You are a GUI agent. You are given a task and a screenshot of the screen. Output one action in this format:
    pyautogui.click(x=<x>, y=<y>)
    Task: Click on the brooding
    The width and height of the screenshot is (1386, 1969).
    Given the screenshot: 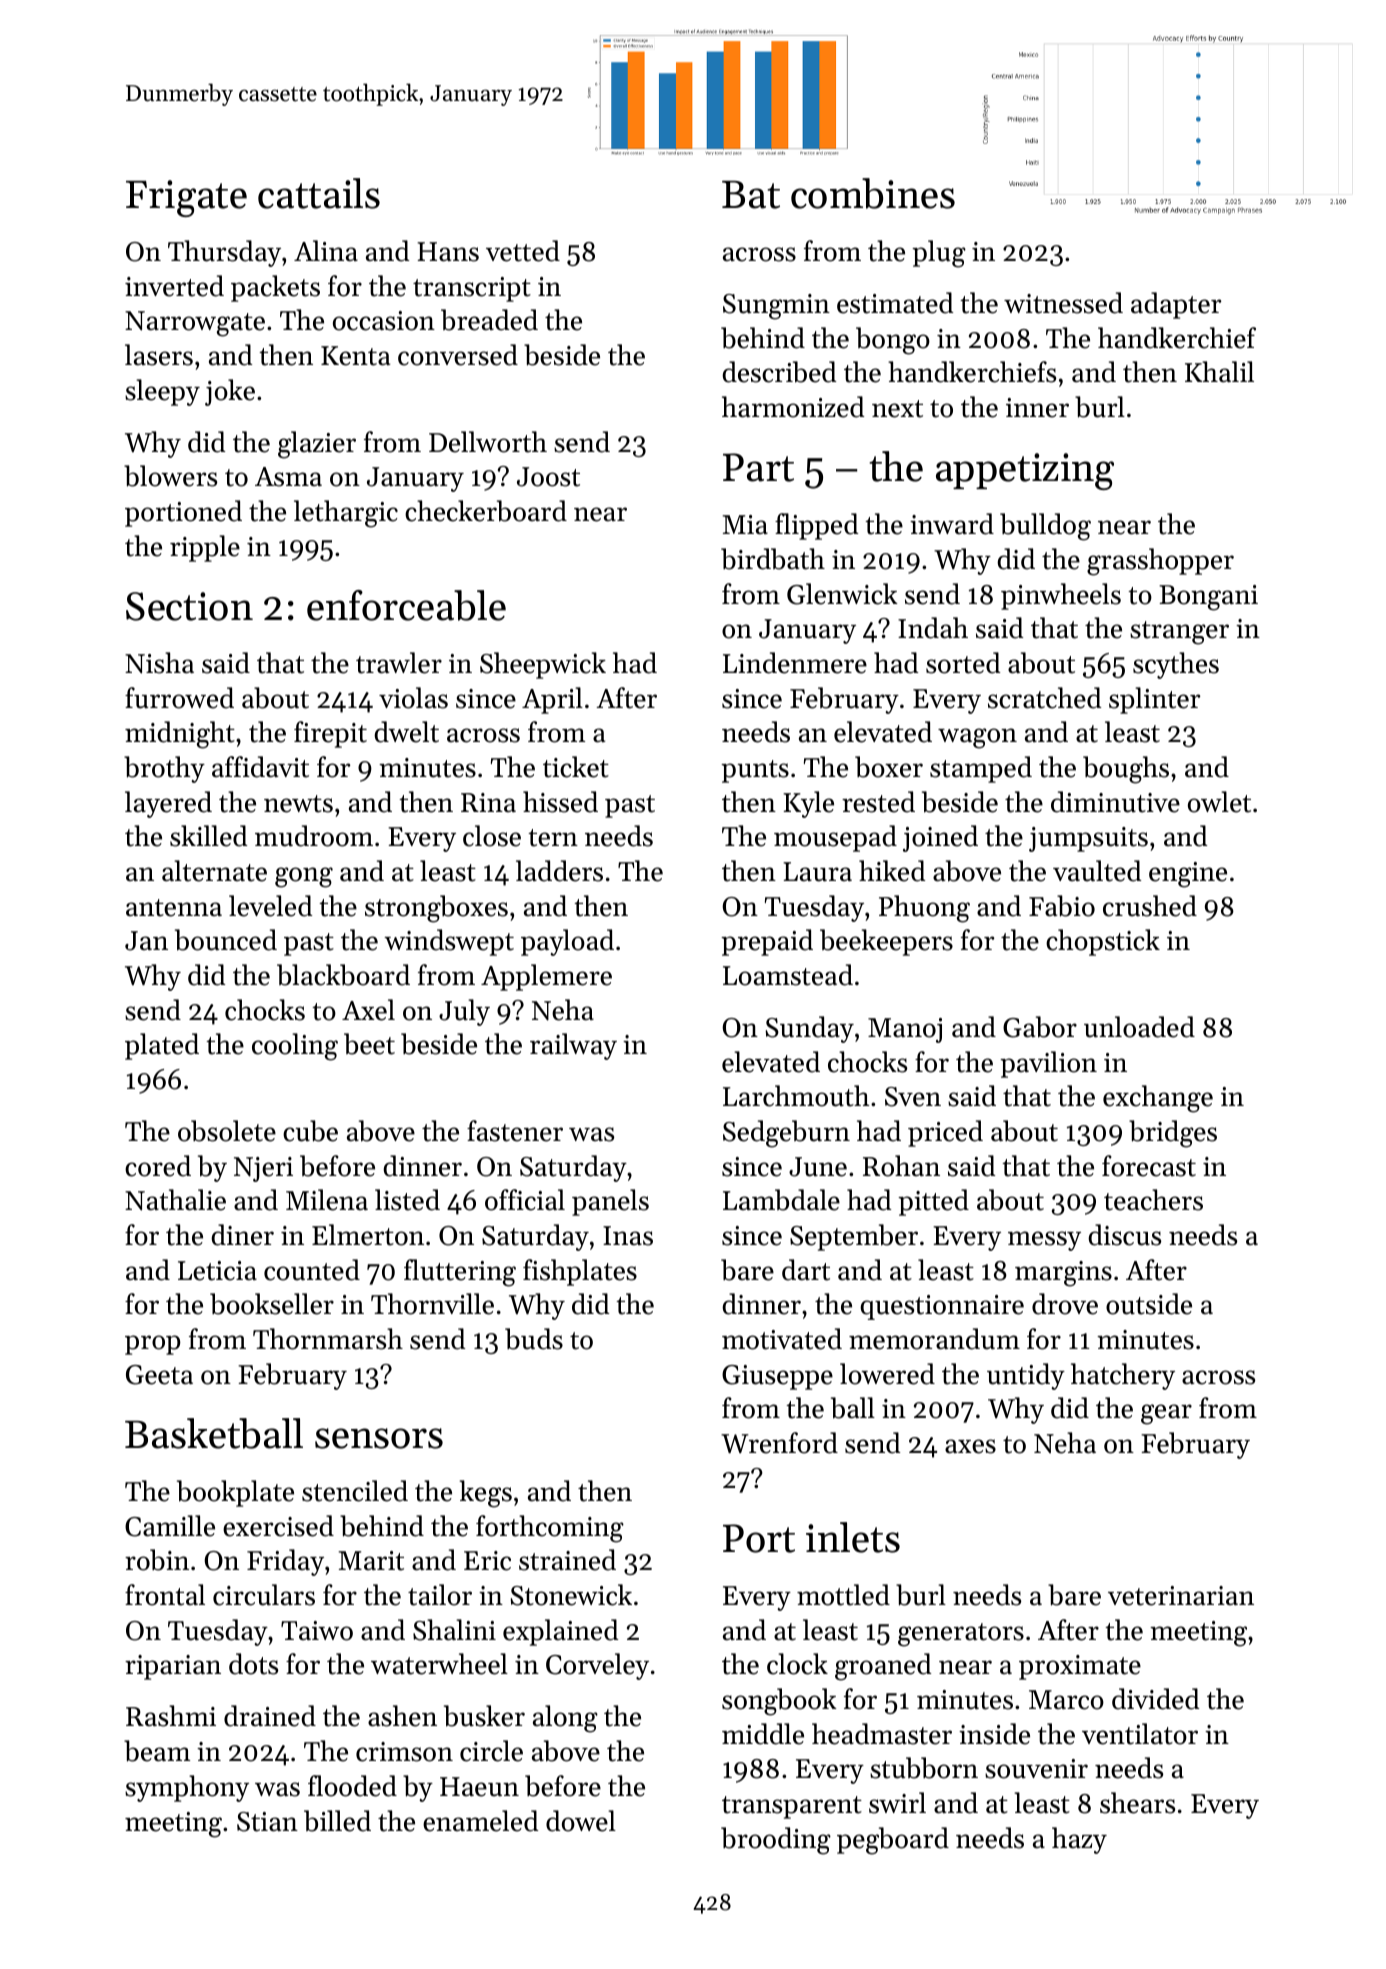 What is the action you would take?
    pyautogui.click(x=776, y=1841)
